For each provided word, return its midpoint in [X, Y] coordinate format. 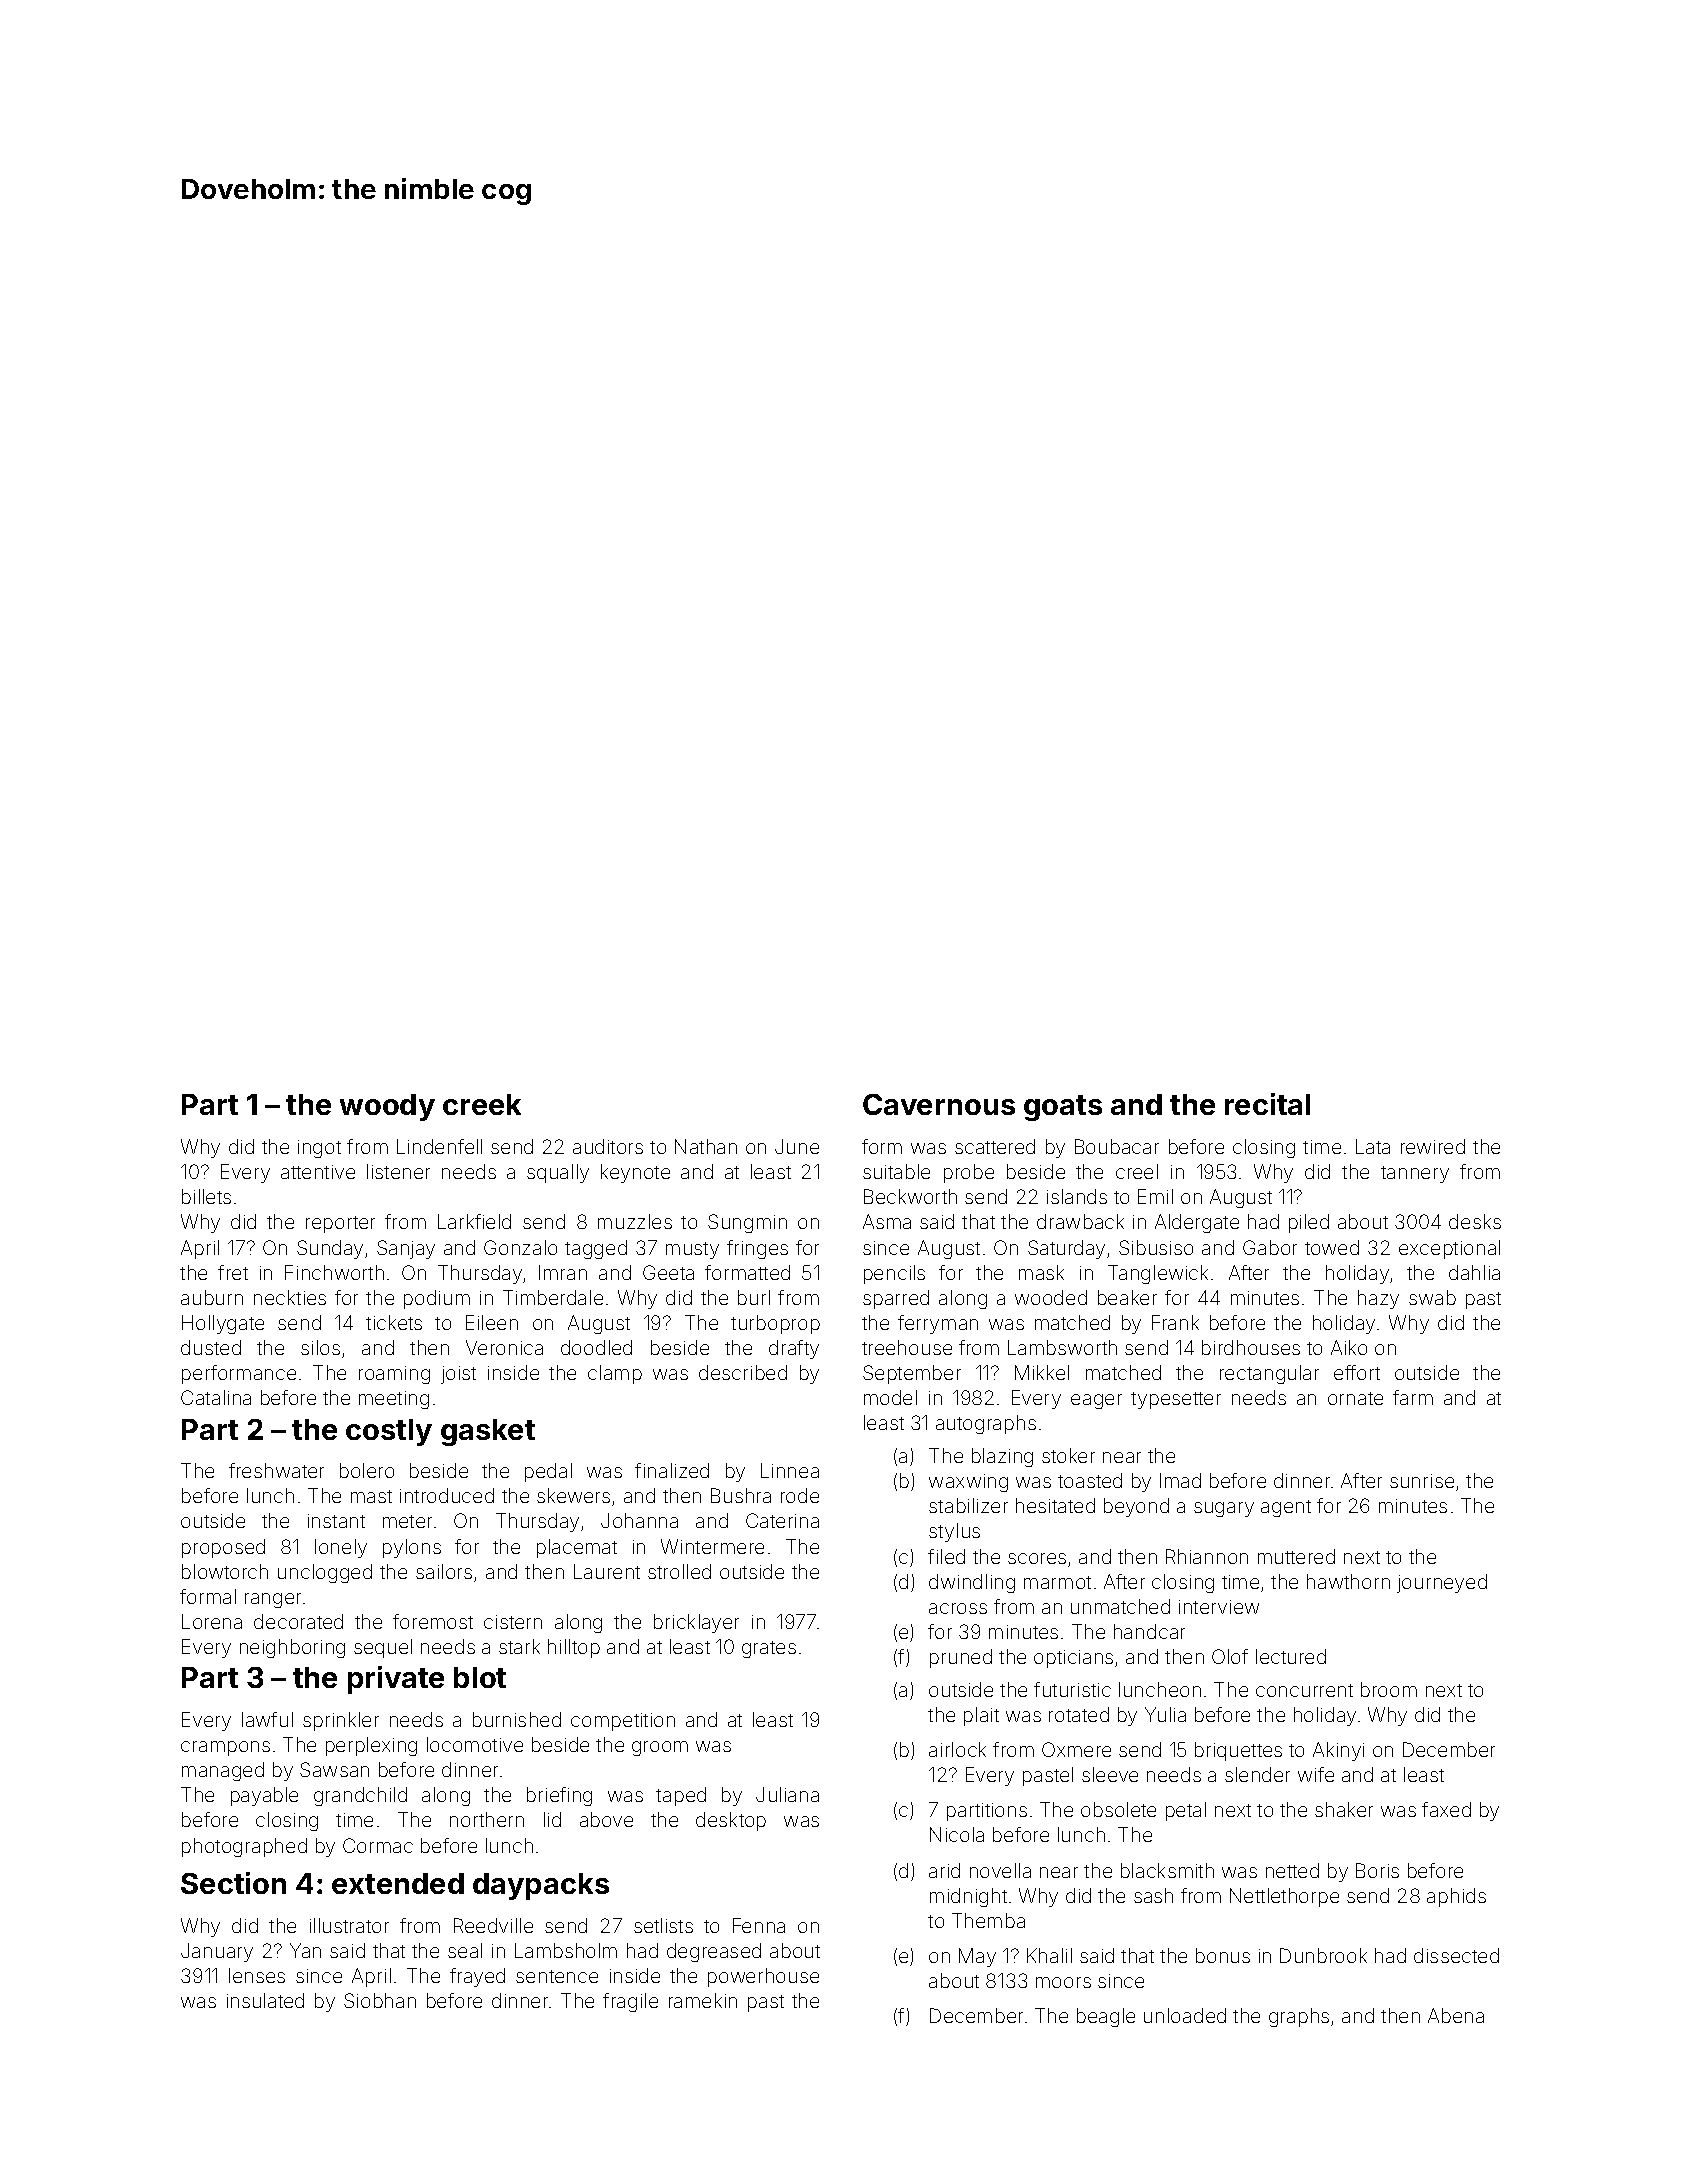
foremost [433, 1621]
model [890, 1397]
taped [681, 1796]
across [958, 1608]
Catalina [216, 1397]
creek [482, 1104]
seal [465, 1950]
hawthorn [1348, 1581]
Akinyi [1338, 1751]
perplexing [371, 1746]
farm [1413, 1397]
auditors [608, 1146]
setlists [663, 1925]
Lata [1373, 1146]
